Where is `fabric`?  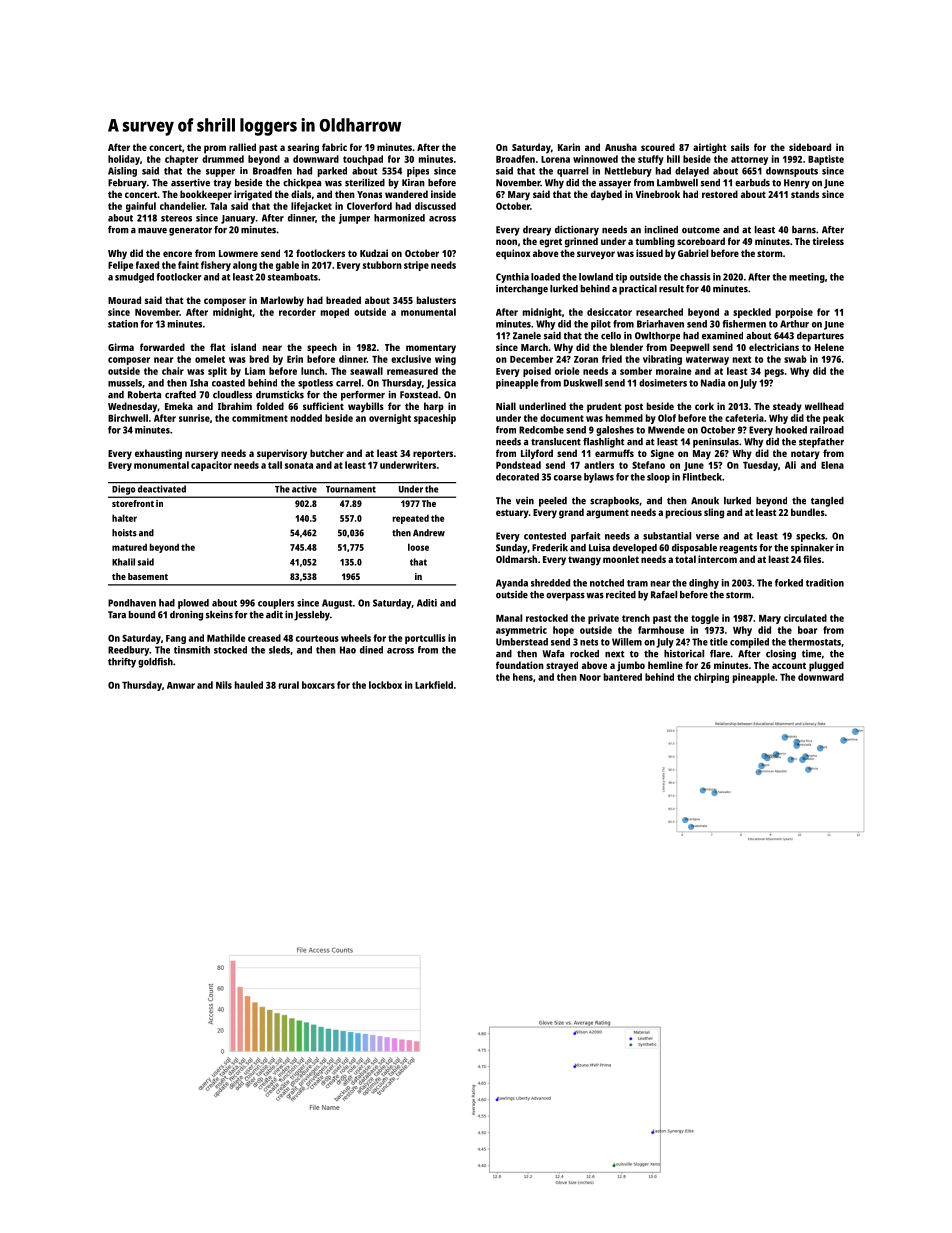
fabric is located at coordinates (334, 147).
